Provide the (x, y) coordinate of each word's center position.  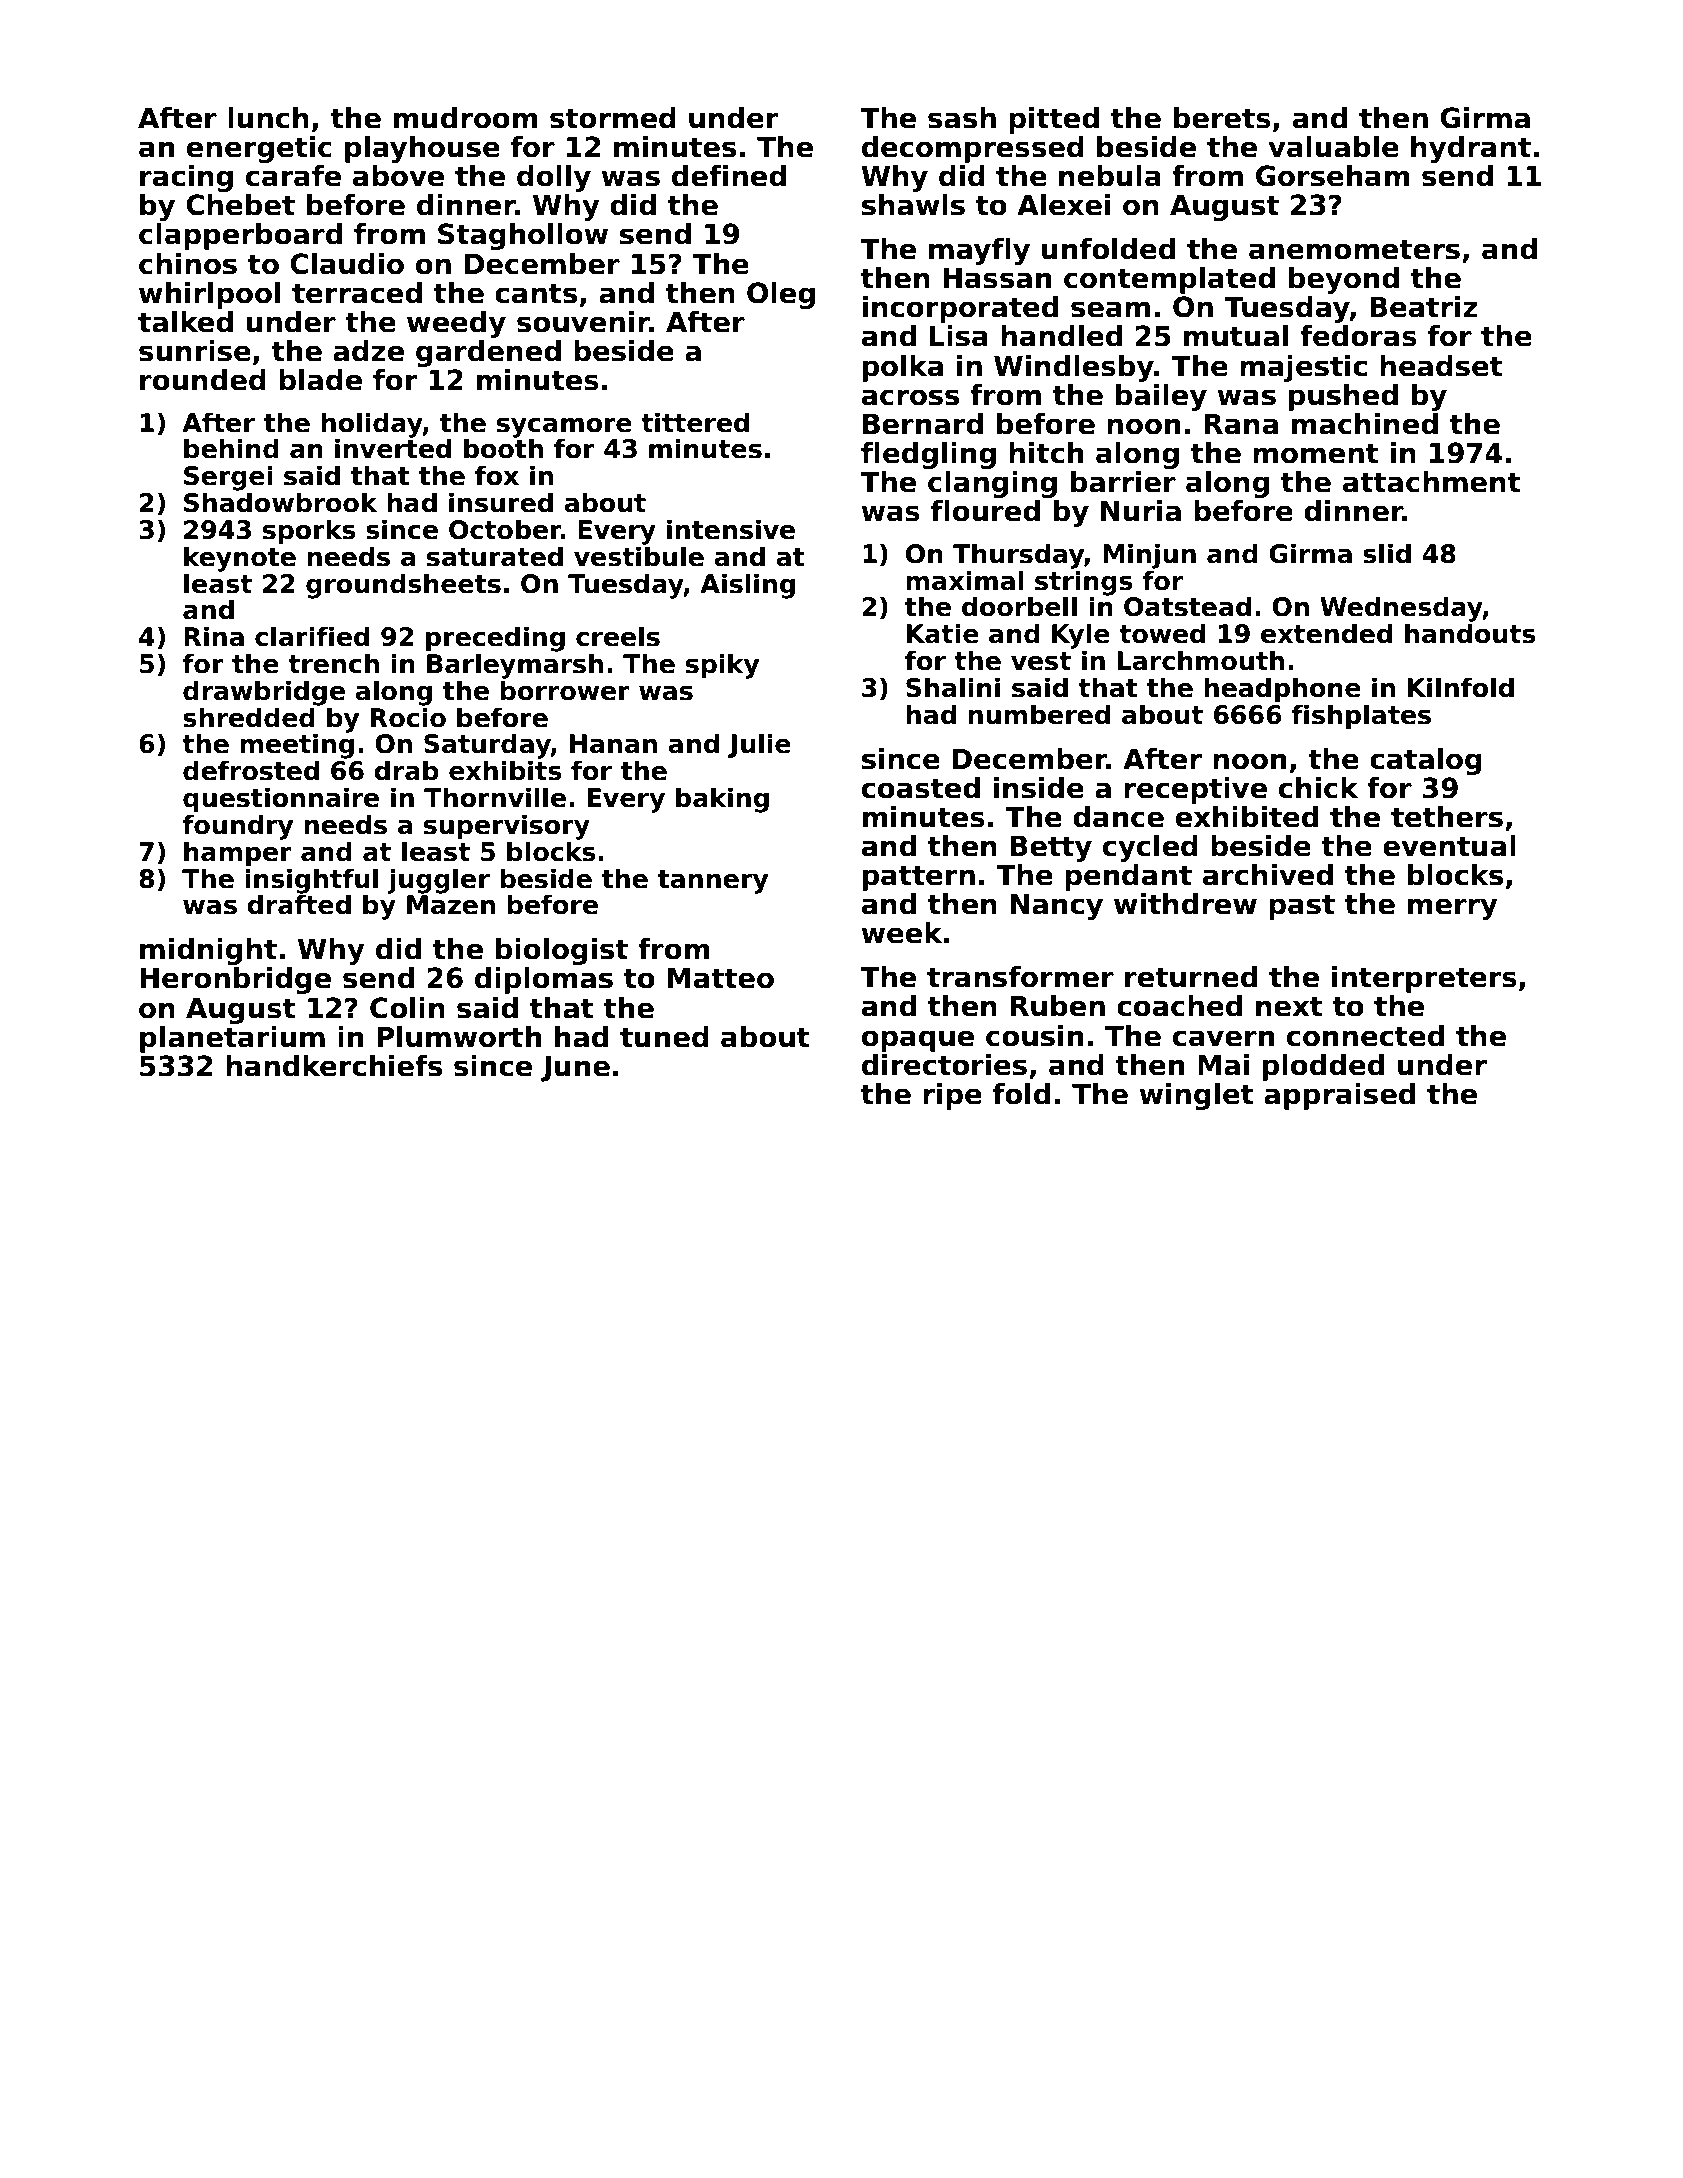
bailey (1161, 397)
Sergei (228, 478)
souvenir (583, 322)
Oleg (781, 295)
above (398, 176)
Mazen (451, 905)
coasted (921, 788)
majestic (1303, 368)
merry (1453, 909)
